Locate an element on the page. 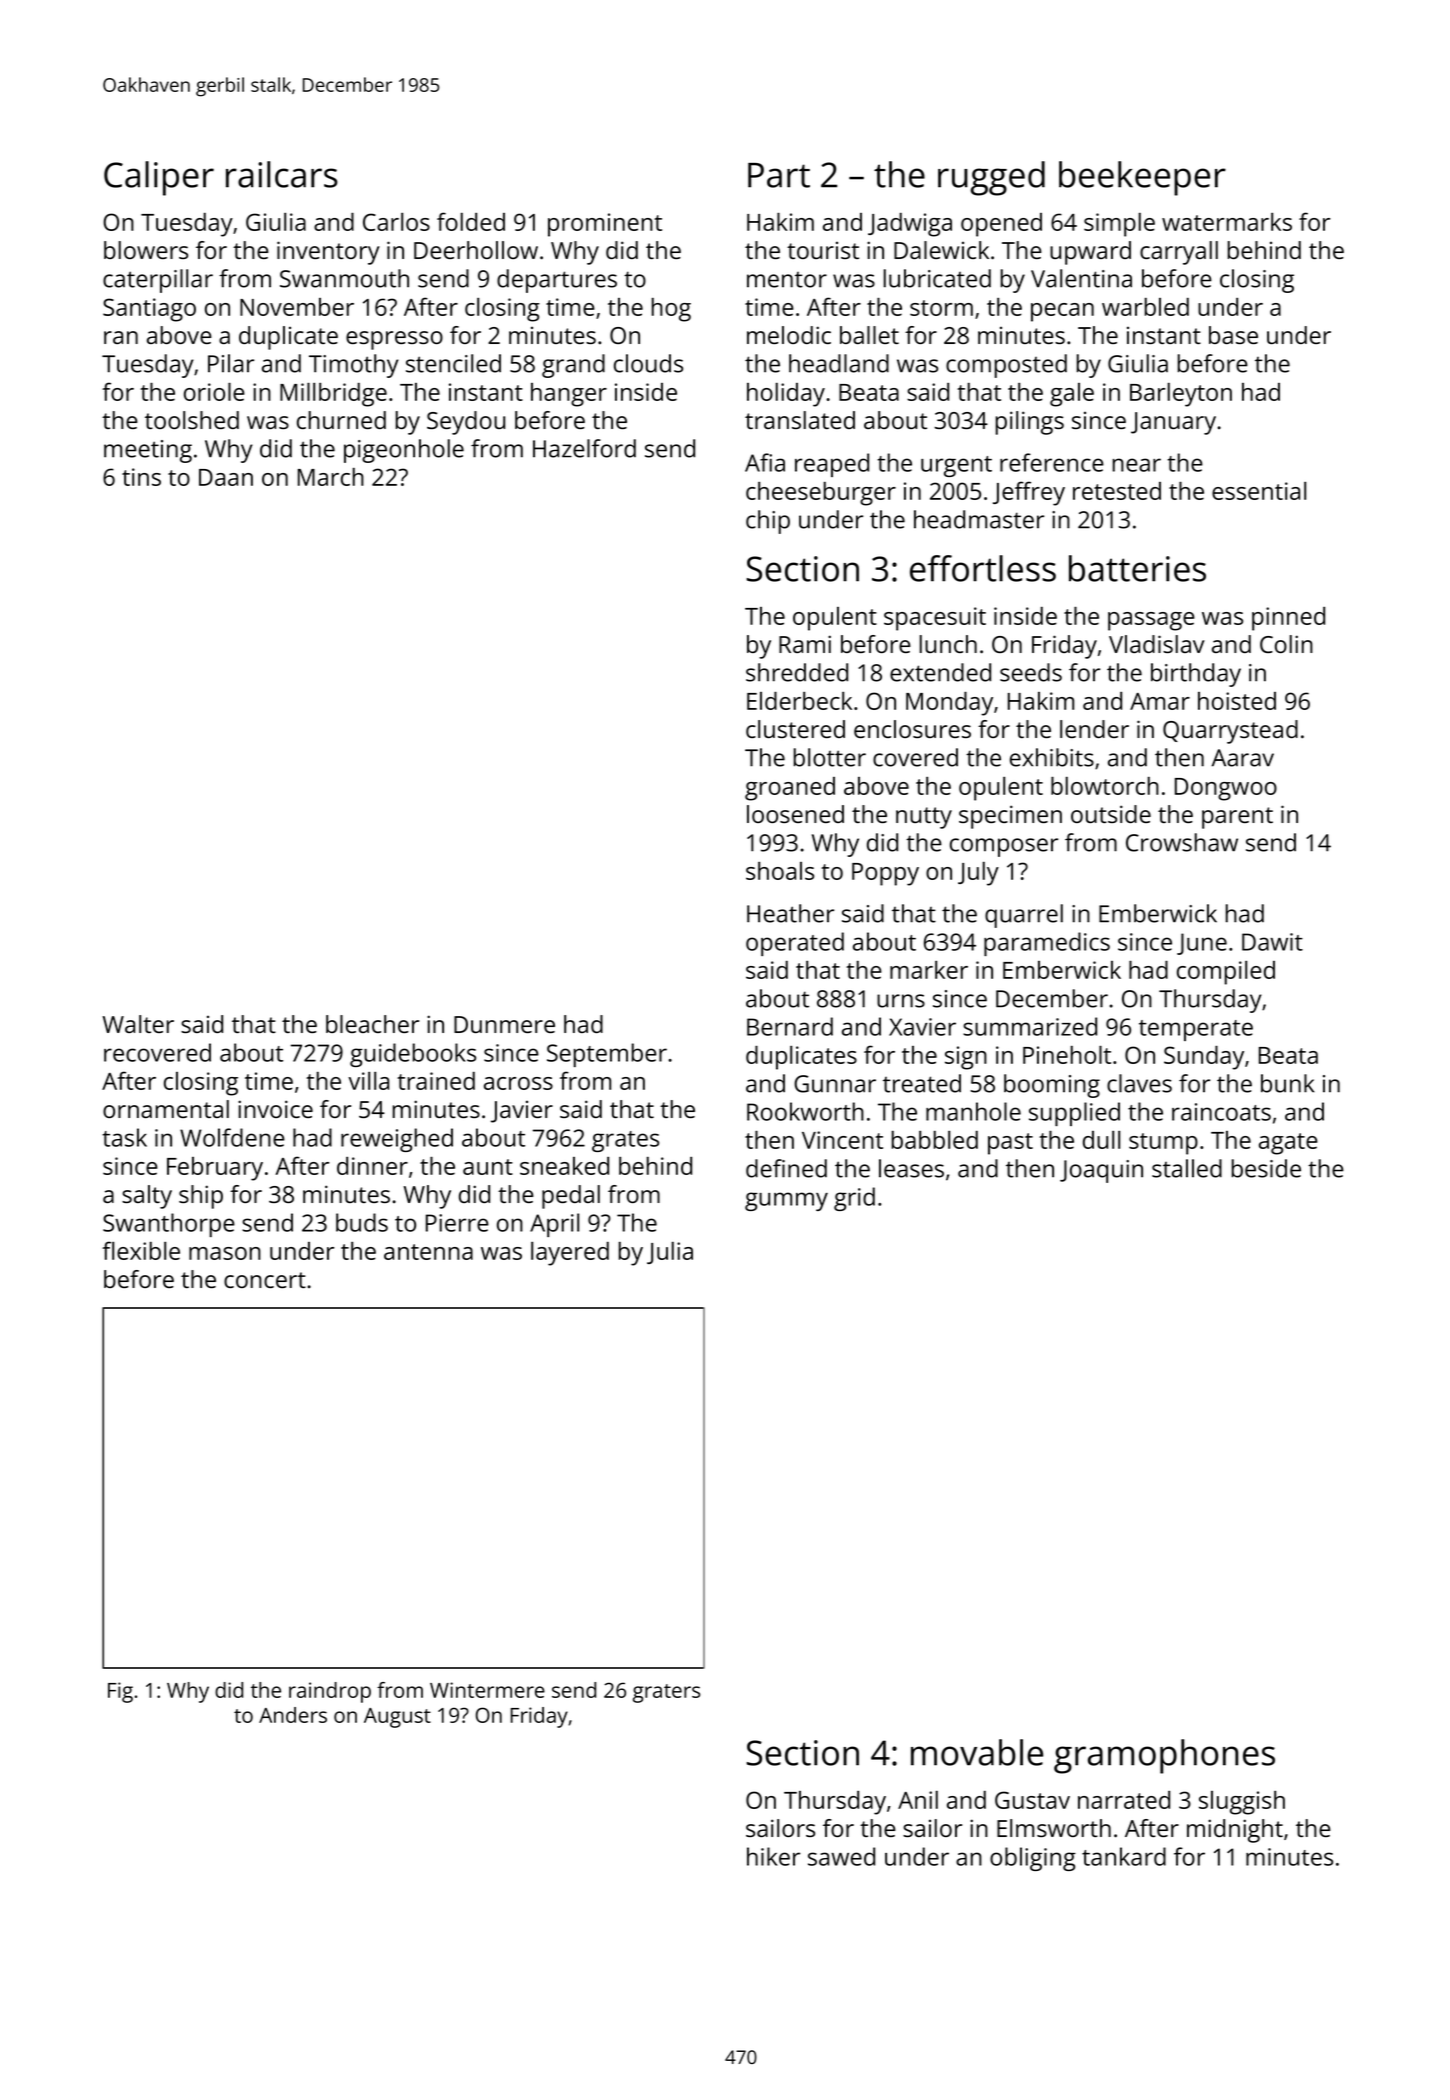 The image size is (1450, 2100). buds is located at coordinates (362, 1222).
